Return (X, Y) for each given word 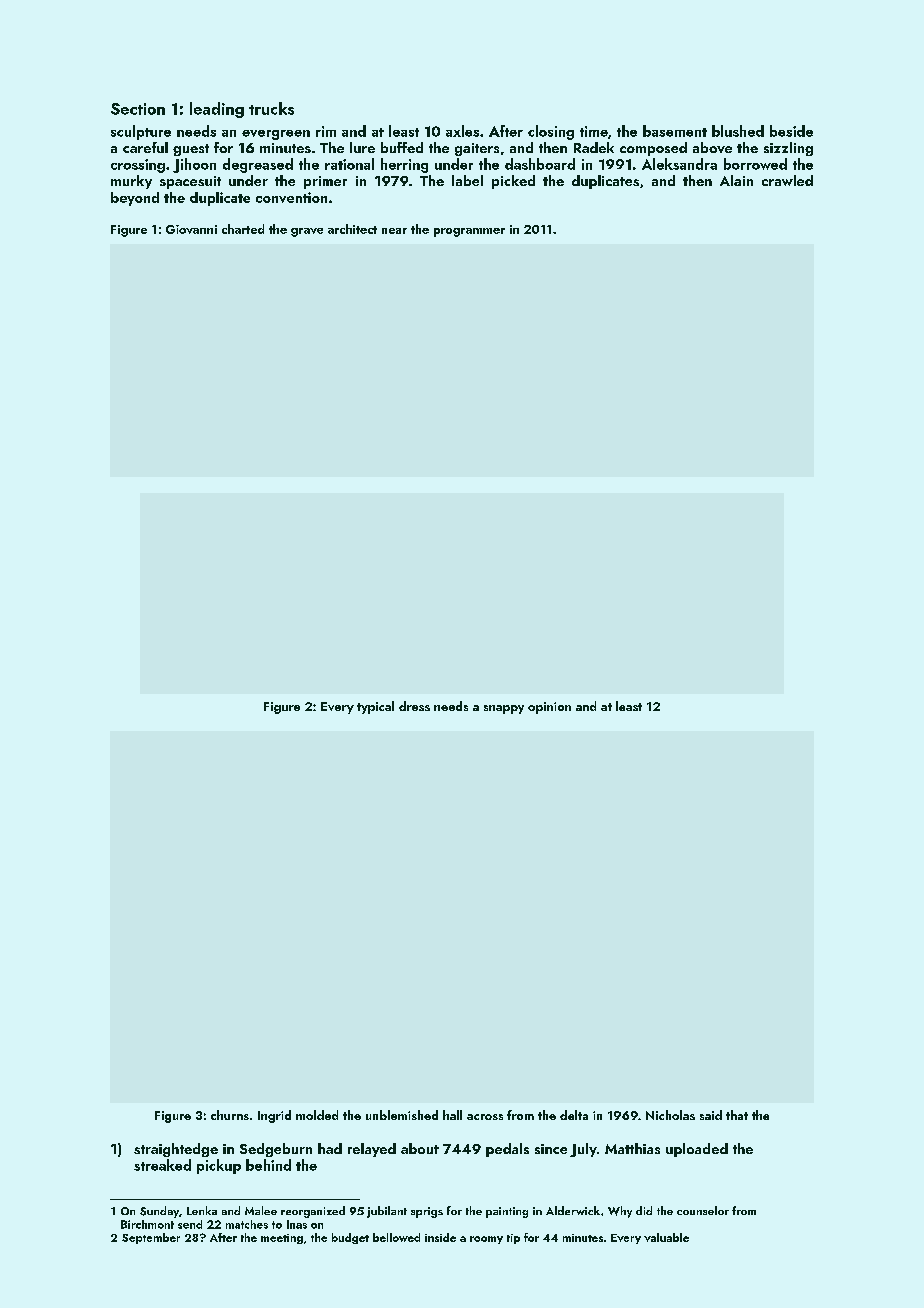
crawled (787, 180)
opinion (549, 708)
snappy (504, 709)
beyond (135, 199)
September (151, 1238)
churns (230, 1115)
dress (414, 706)
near (394, 231)
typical (375, 707)
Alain (736, 180)
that (737, 1115)
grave (307, 232)
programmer (469, 232)
